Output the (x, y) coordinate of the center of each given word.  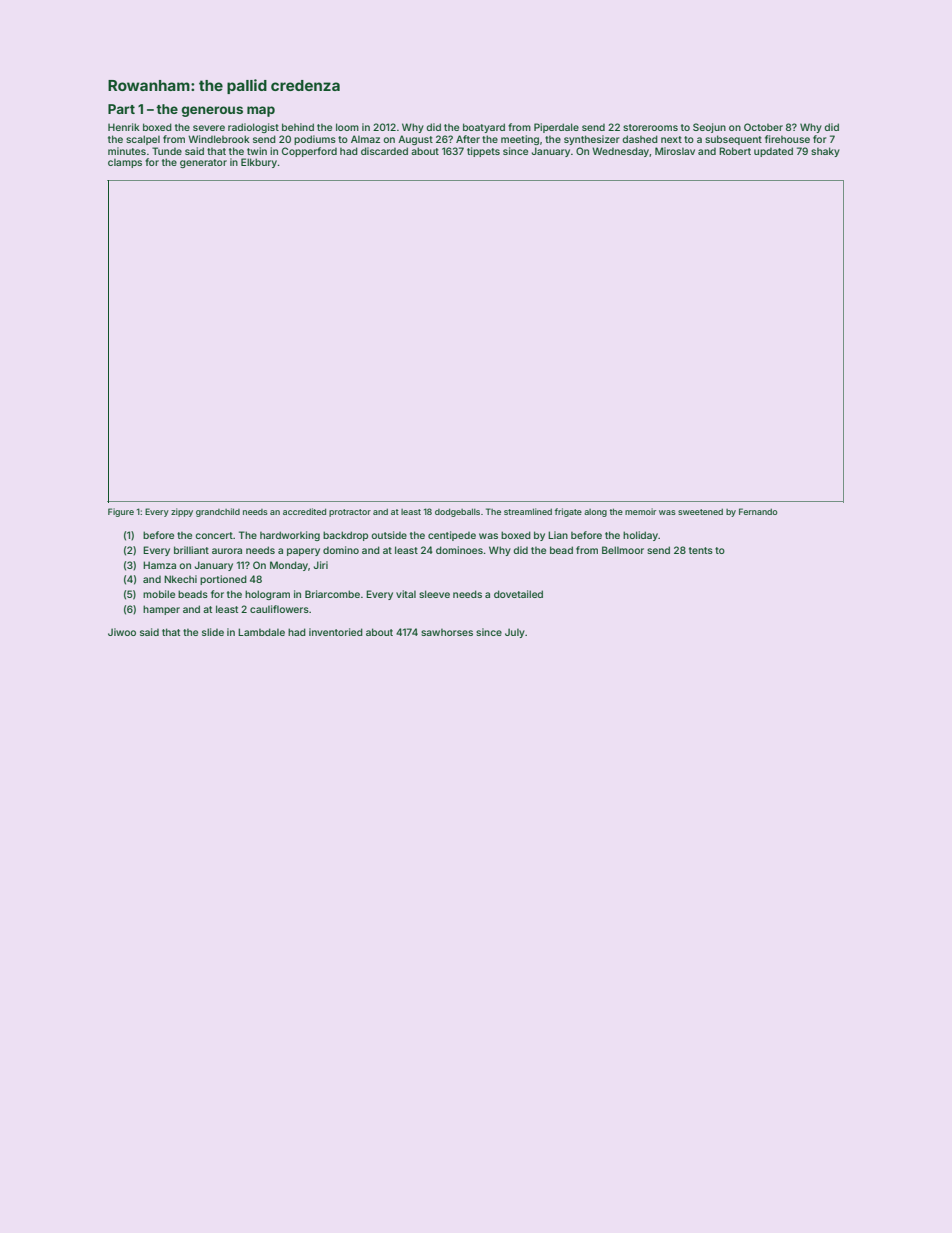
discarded (384, 151)
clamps (125, 163)
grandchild (218, 512)
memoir (640, 511)
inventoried (336, 632)
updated (773, 152)
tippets (483, 152)
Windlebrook (219, 139)
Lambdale (261, 632)
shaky (825, 152)
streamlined (528, 511)
